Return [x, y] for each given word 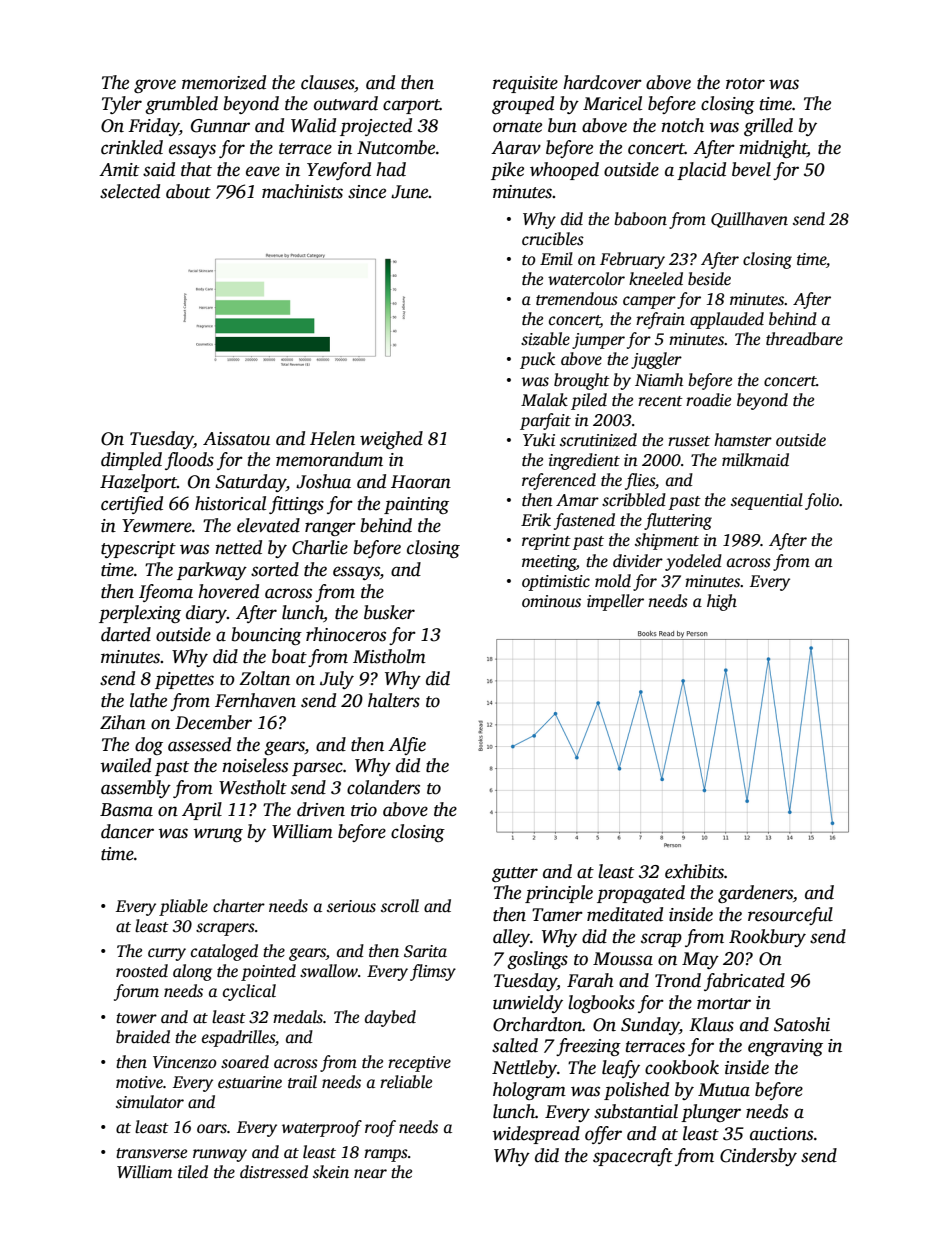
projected [376, 127]
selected [130, 191]
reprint [546, 542]
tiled [193, 1172]
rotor [745, 84]
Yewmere [157, 526]
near [370, 1173]
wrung [218, 835]
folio [822, 501]
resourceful [790, 916]
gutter [515, 874]
